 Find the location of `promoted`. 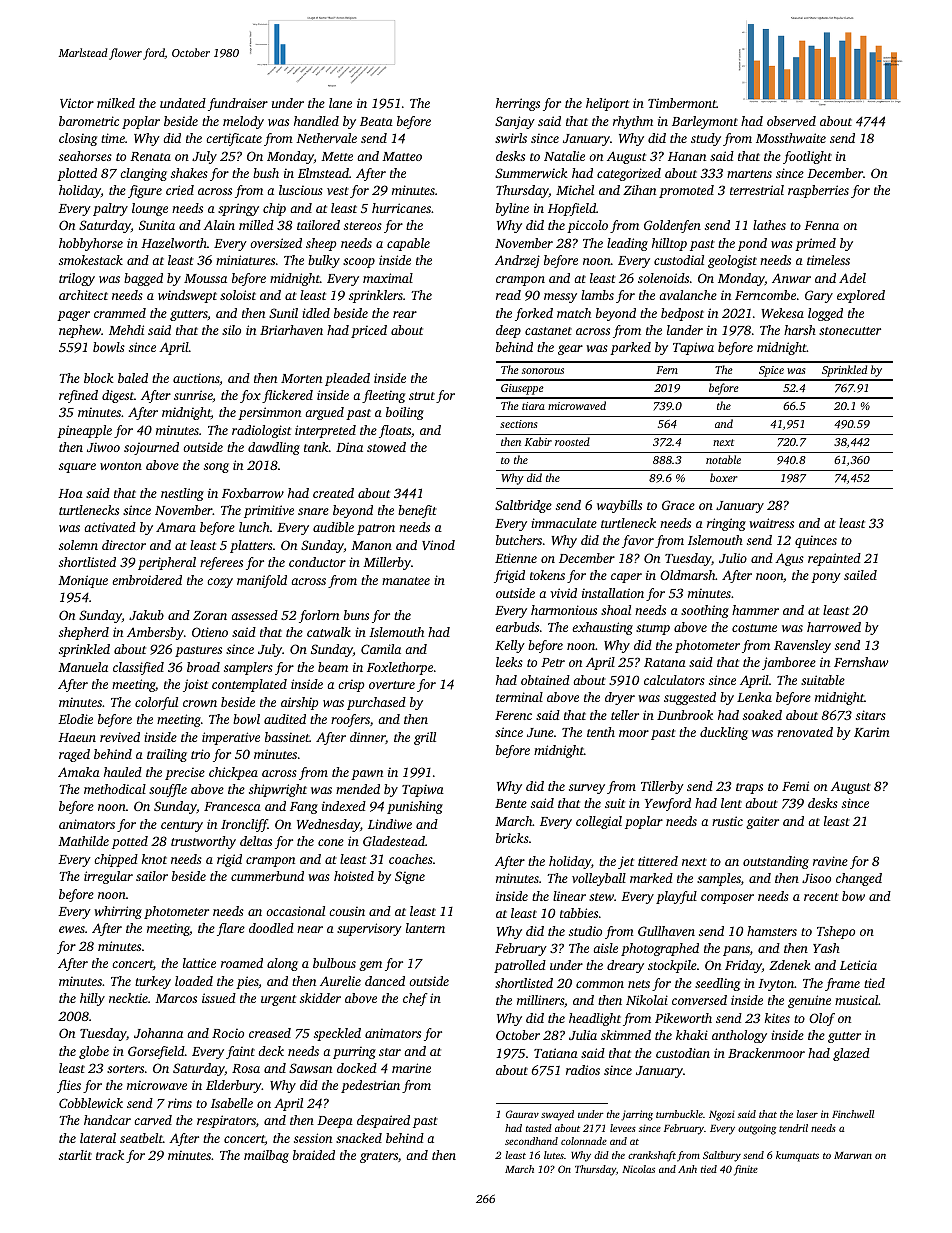

promoted is located at coordinates (686, 191).
